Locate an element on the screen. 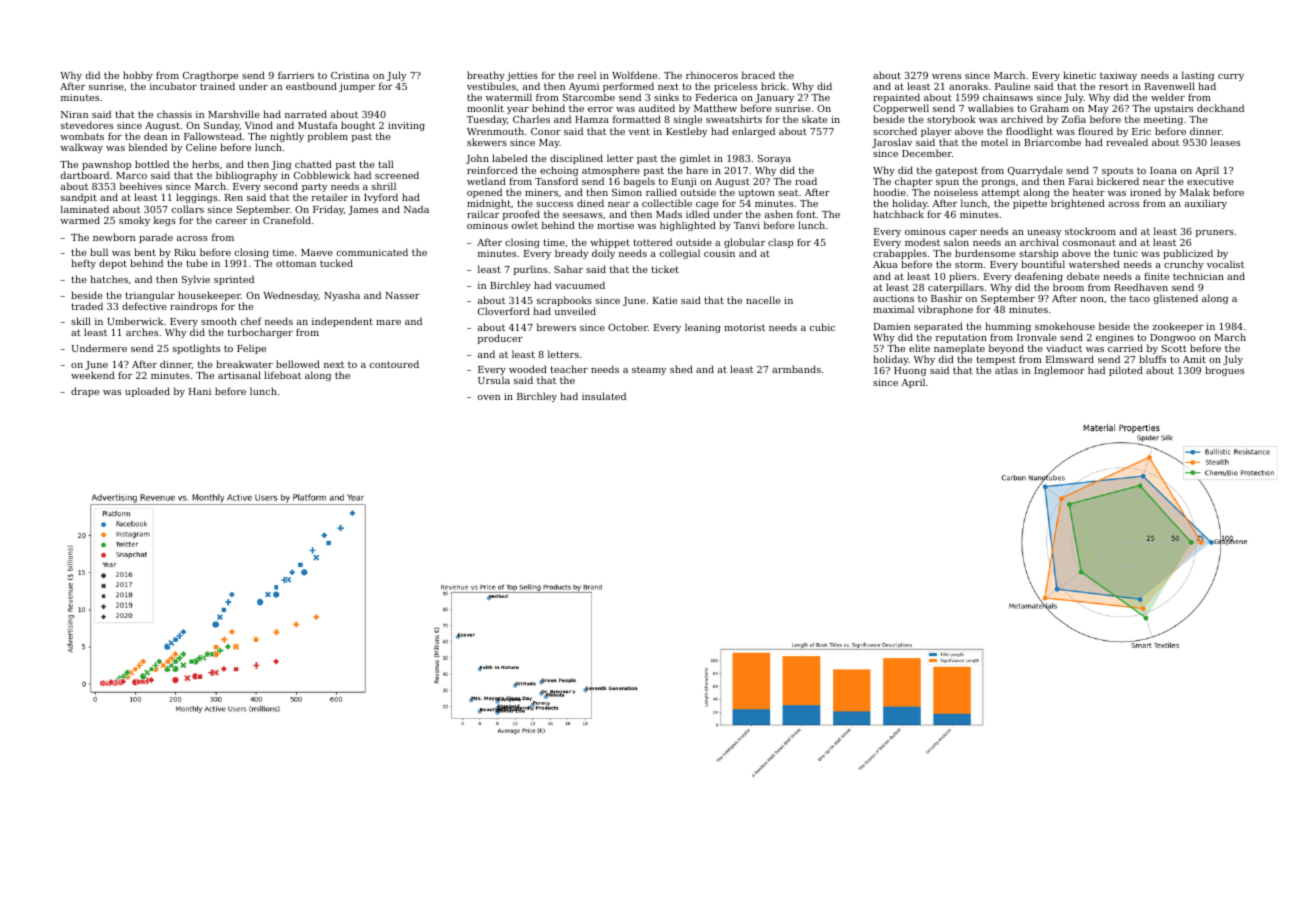  chainsaws is located at coordinates (1008, 97).
